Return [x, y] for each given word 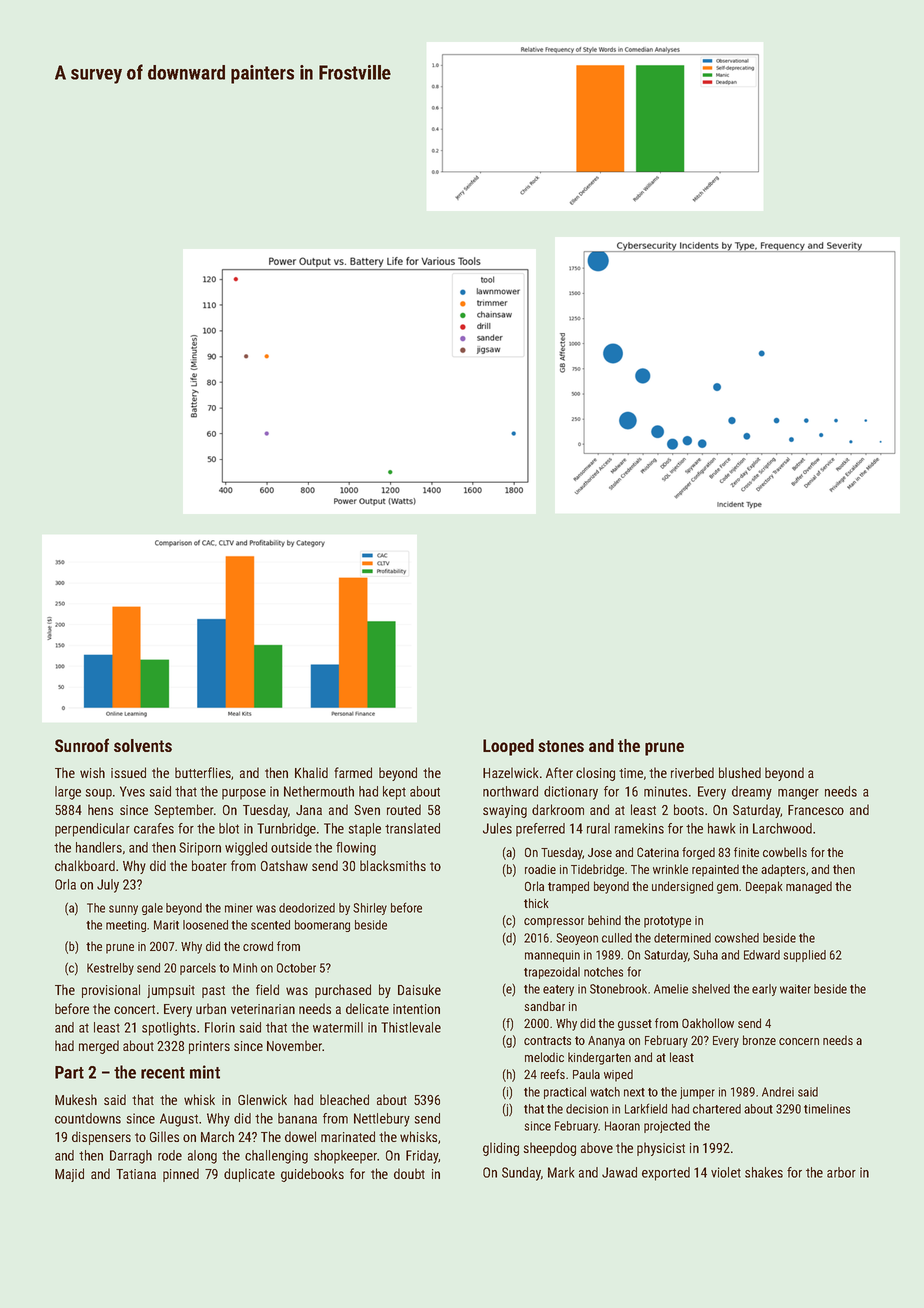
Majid [69, 1175]
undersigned [682, 887]
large [68, 793]
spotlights [169, 1029]
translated [412, 828]
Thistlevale [411, 1027]
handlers [99, 847]
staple [365, 830]
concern [799, 1041]
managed [809, 887]
